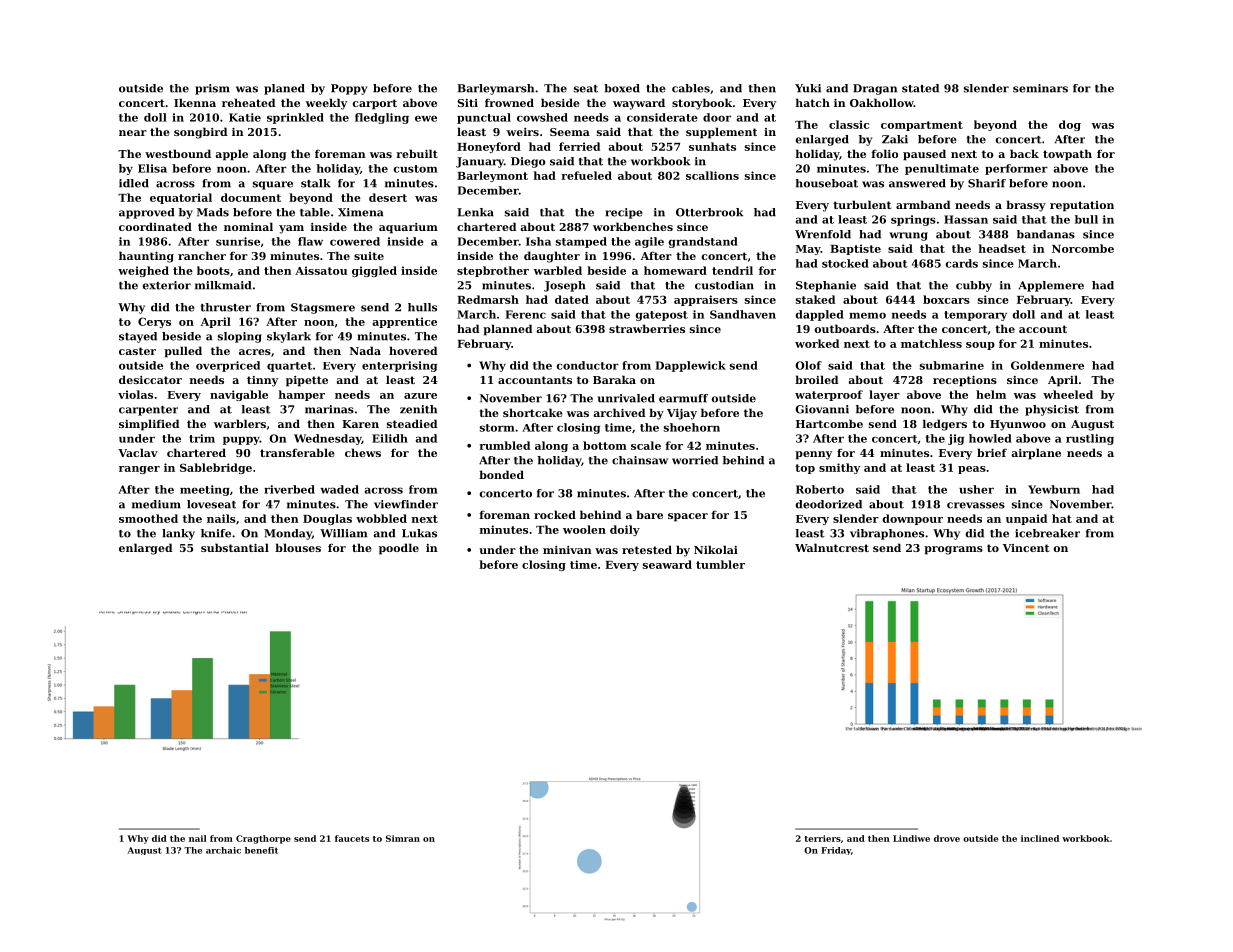  What do you see at coordinates (647, 328) in the screenshot?
I see `strawberries` at bounding box center [647, 328].
